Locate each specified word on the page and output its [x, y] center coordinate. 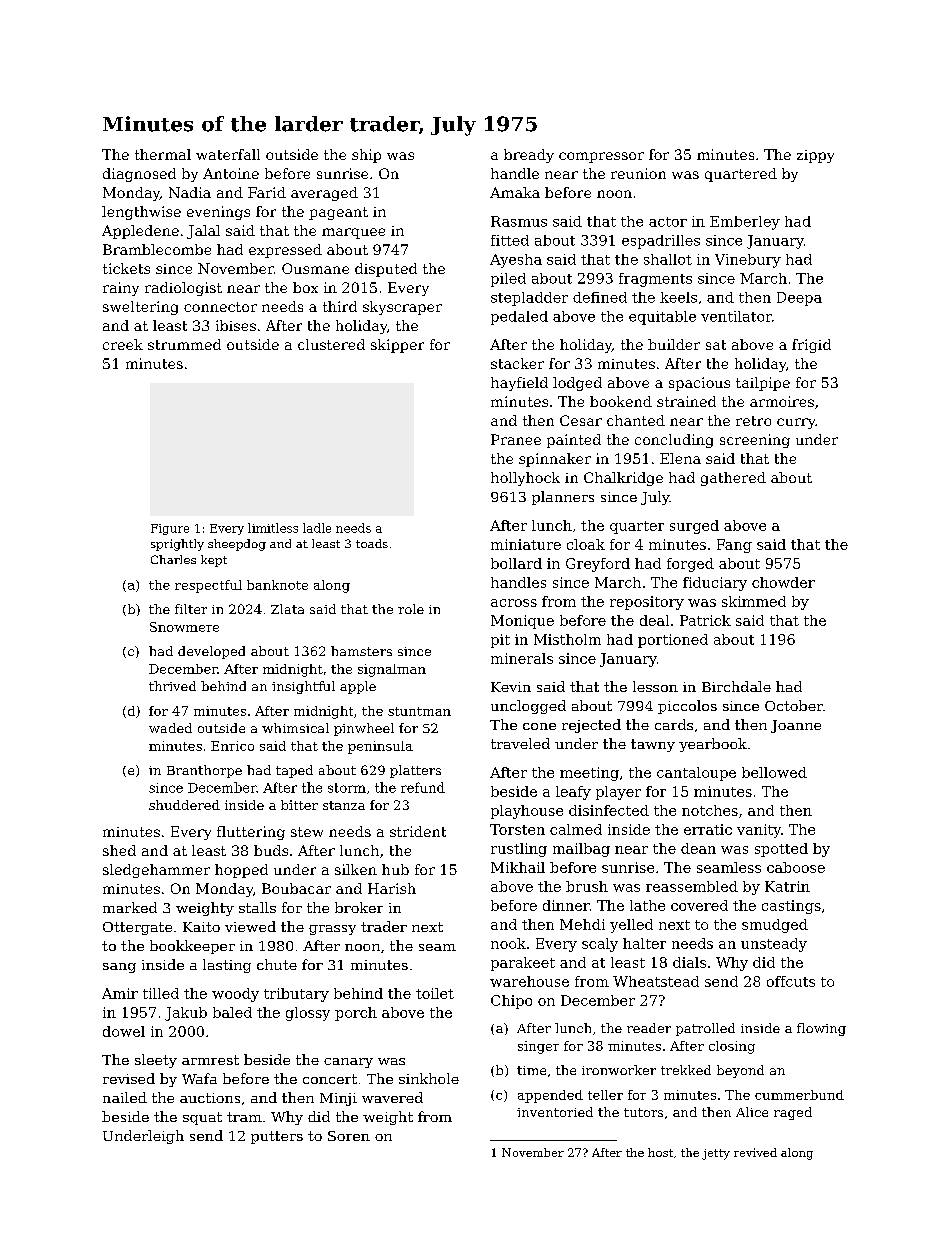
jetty [716, 1154]
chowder [783, 582]
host [660, 1152]
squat [202, 1118]
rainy [121, 289]
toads [372, 543]
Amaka [515, 192]
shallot [668, 259]
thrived [172, 686]
